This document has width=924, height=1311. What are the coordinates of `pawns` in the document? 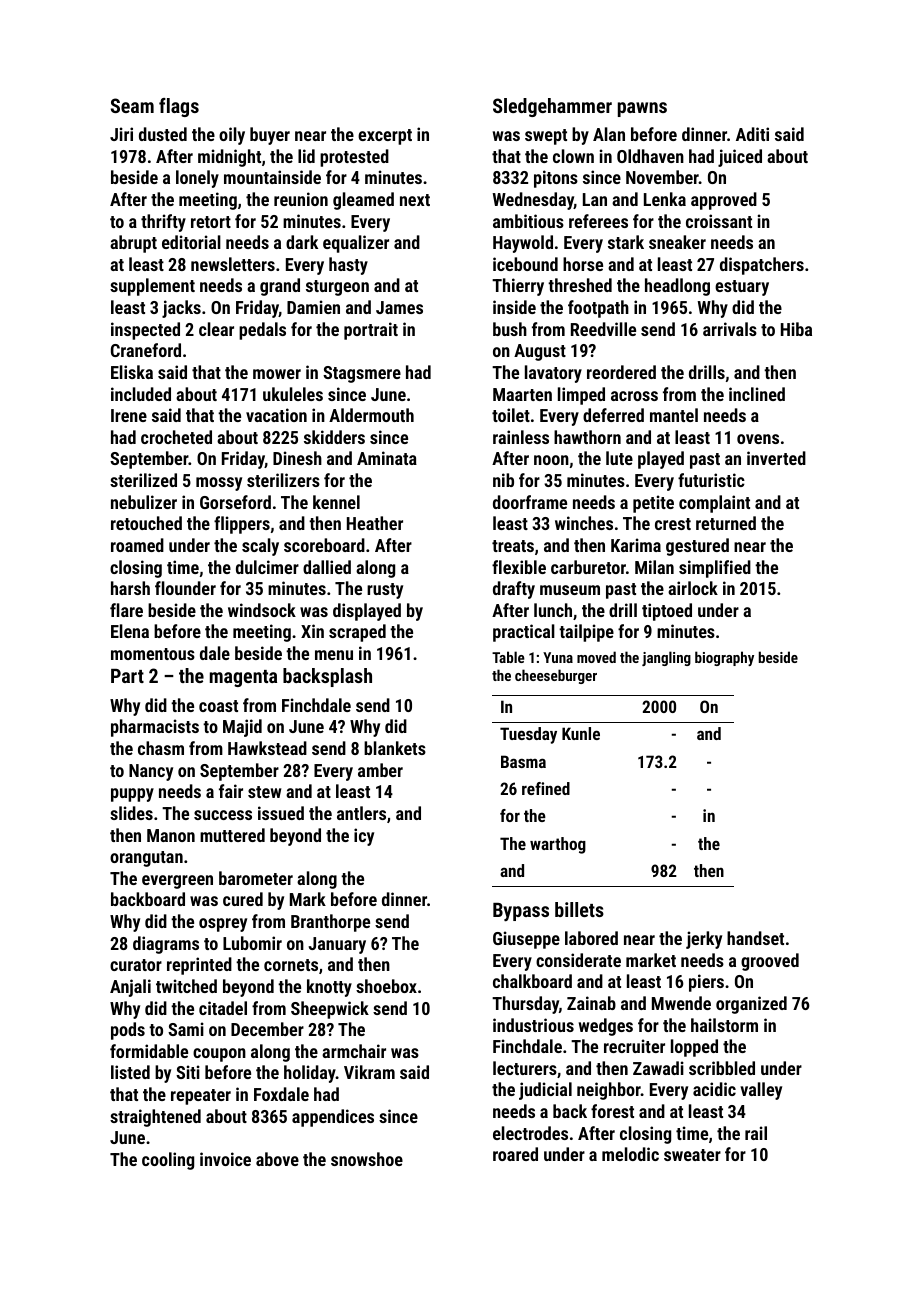 It's located at (642, 109).
